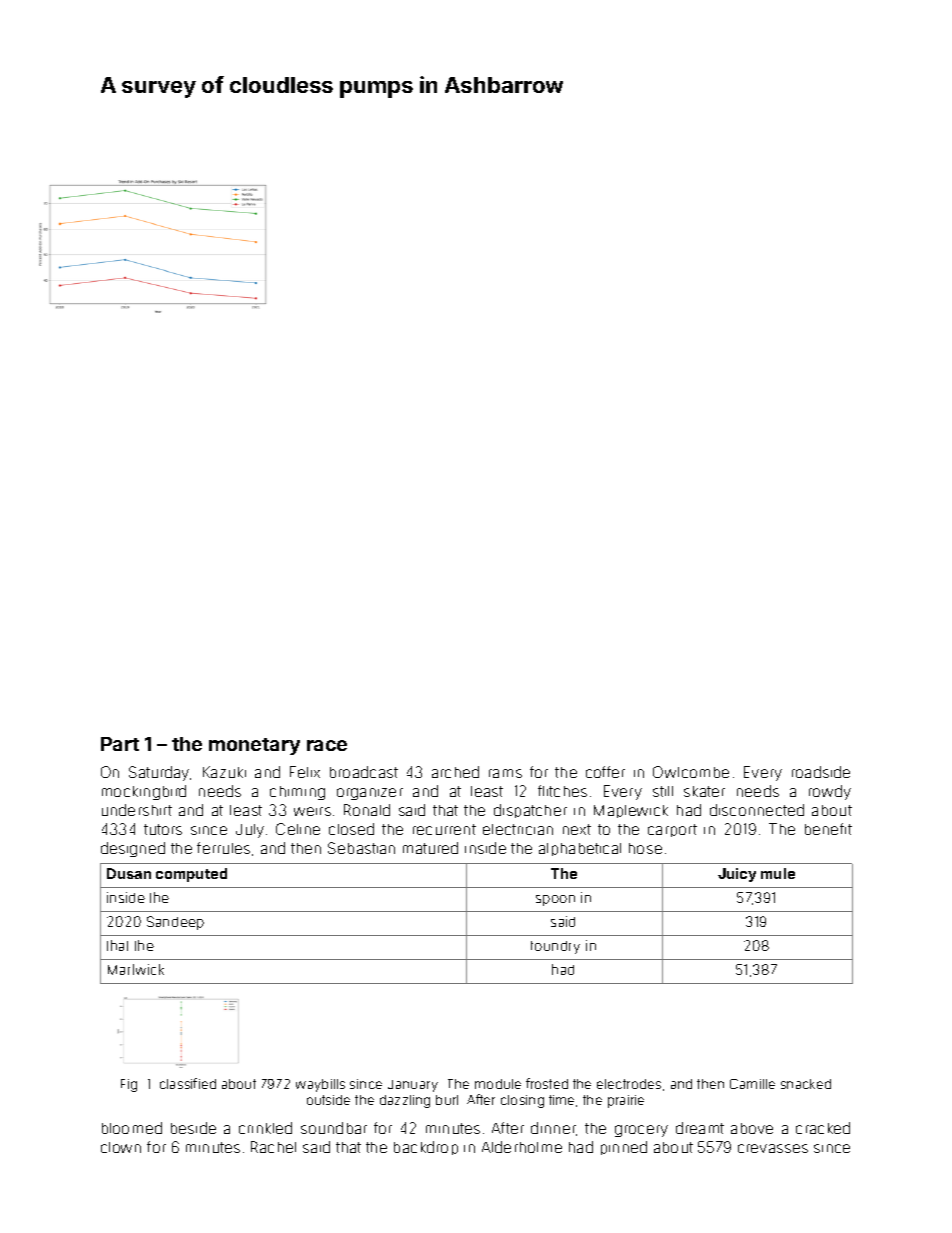 The image size is (952, 1233). What do you see at coordinates (605, 772) in the screenshot?
I see `coffer` at bounding box center [605, 772].
